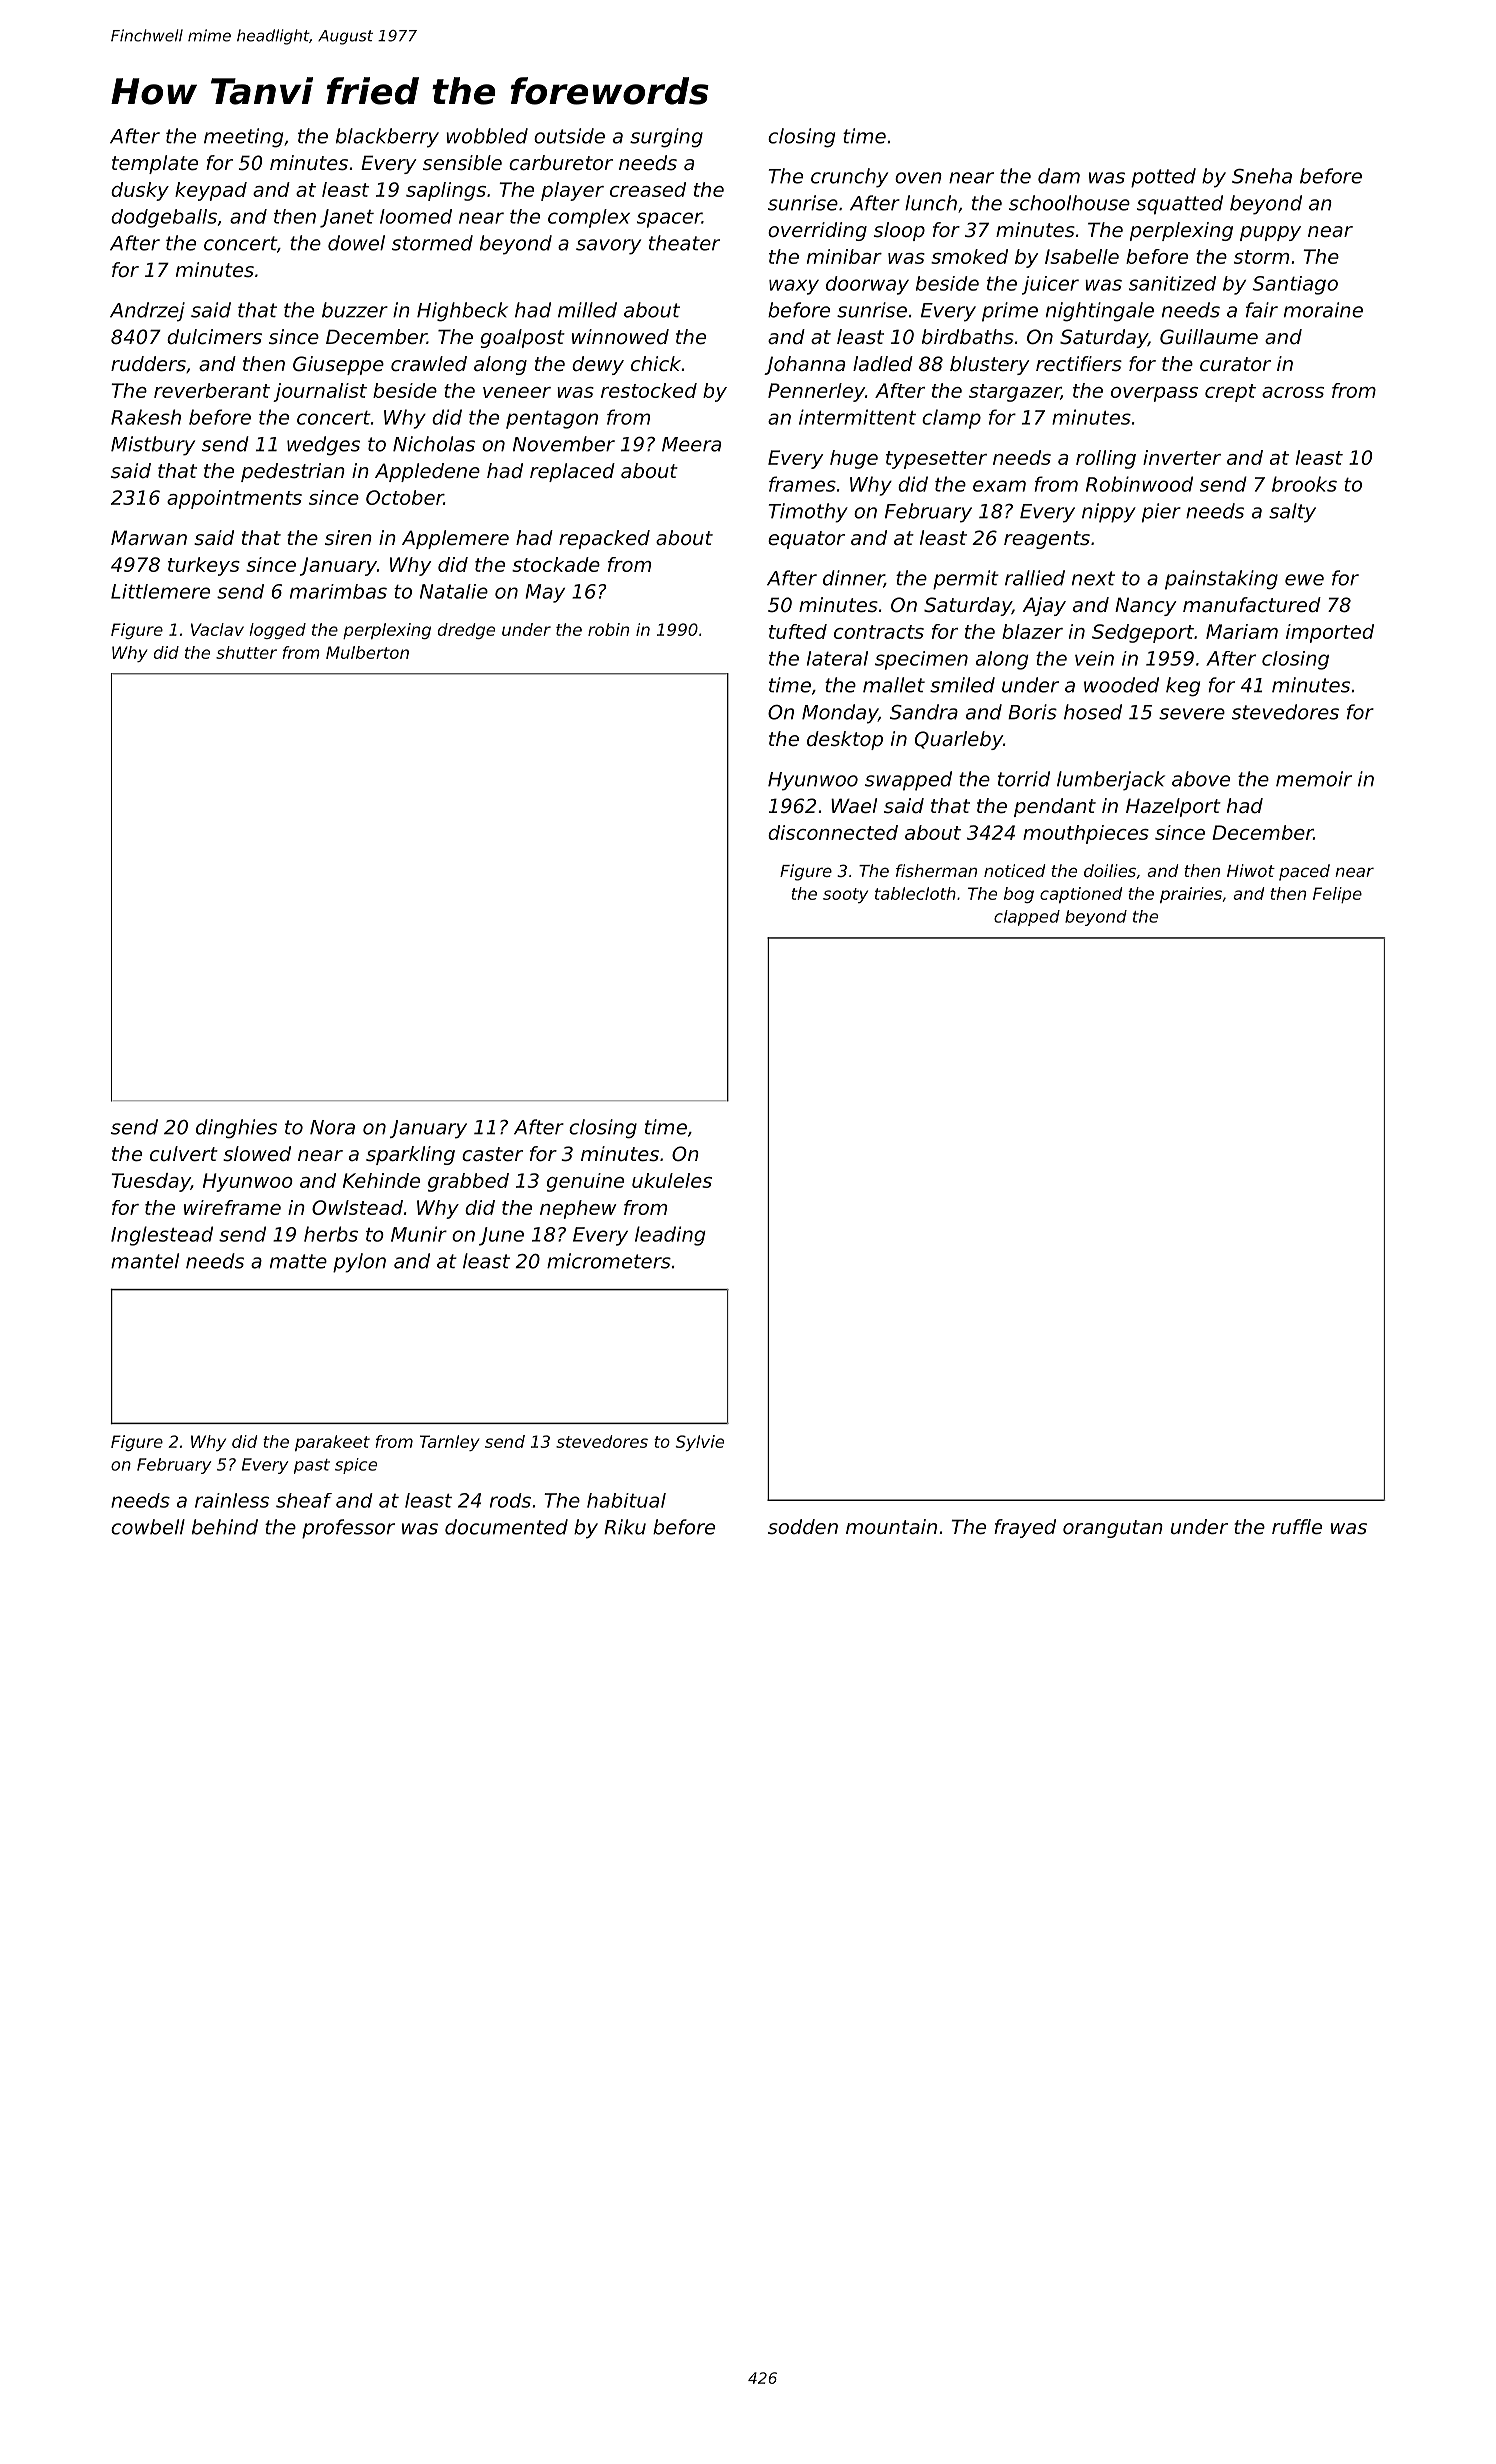 The image size is (1496, 2464). I want to click on pentagon, so click(552, 420).
